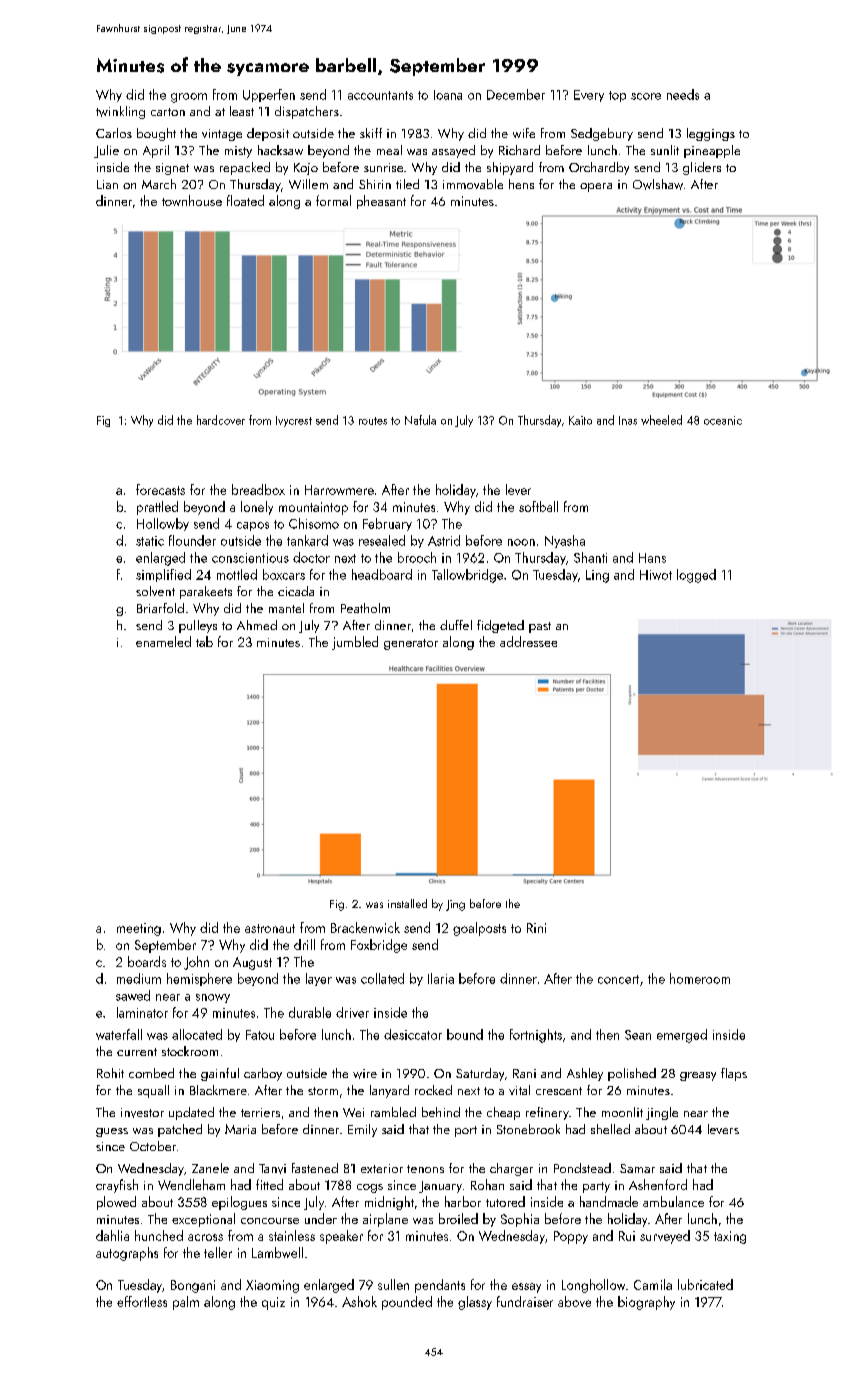 The image size is (849, 1400). What do you see at coordinates (307, 112) in the page?
I see `dispatchers` at bounding box center [307, 112].
